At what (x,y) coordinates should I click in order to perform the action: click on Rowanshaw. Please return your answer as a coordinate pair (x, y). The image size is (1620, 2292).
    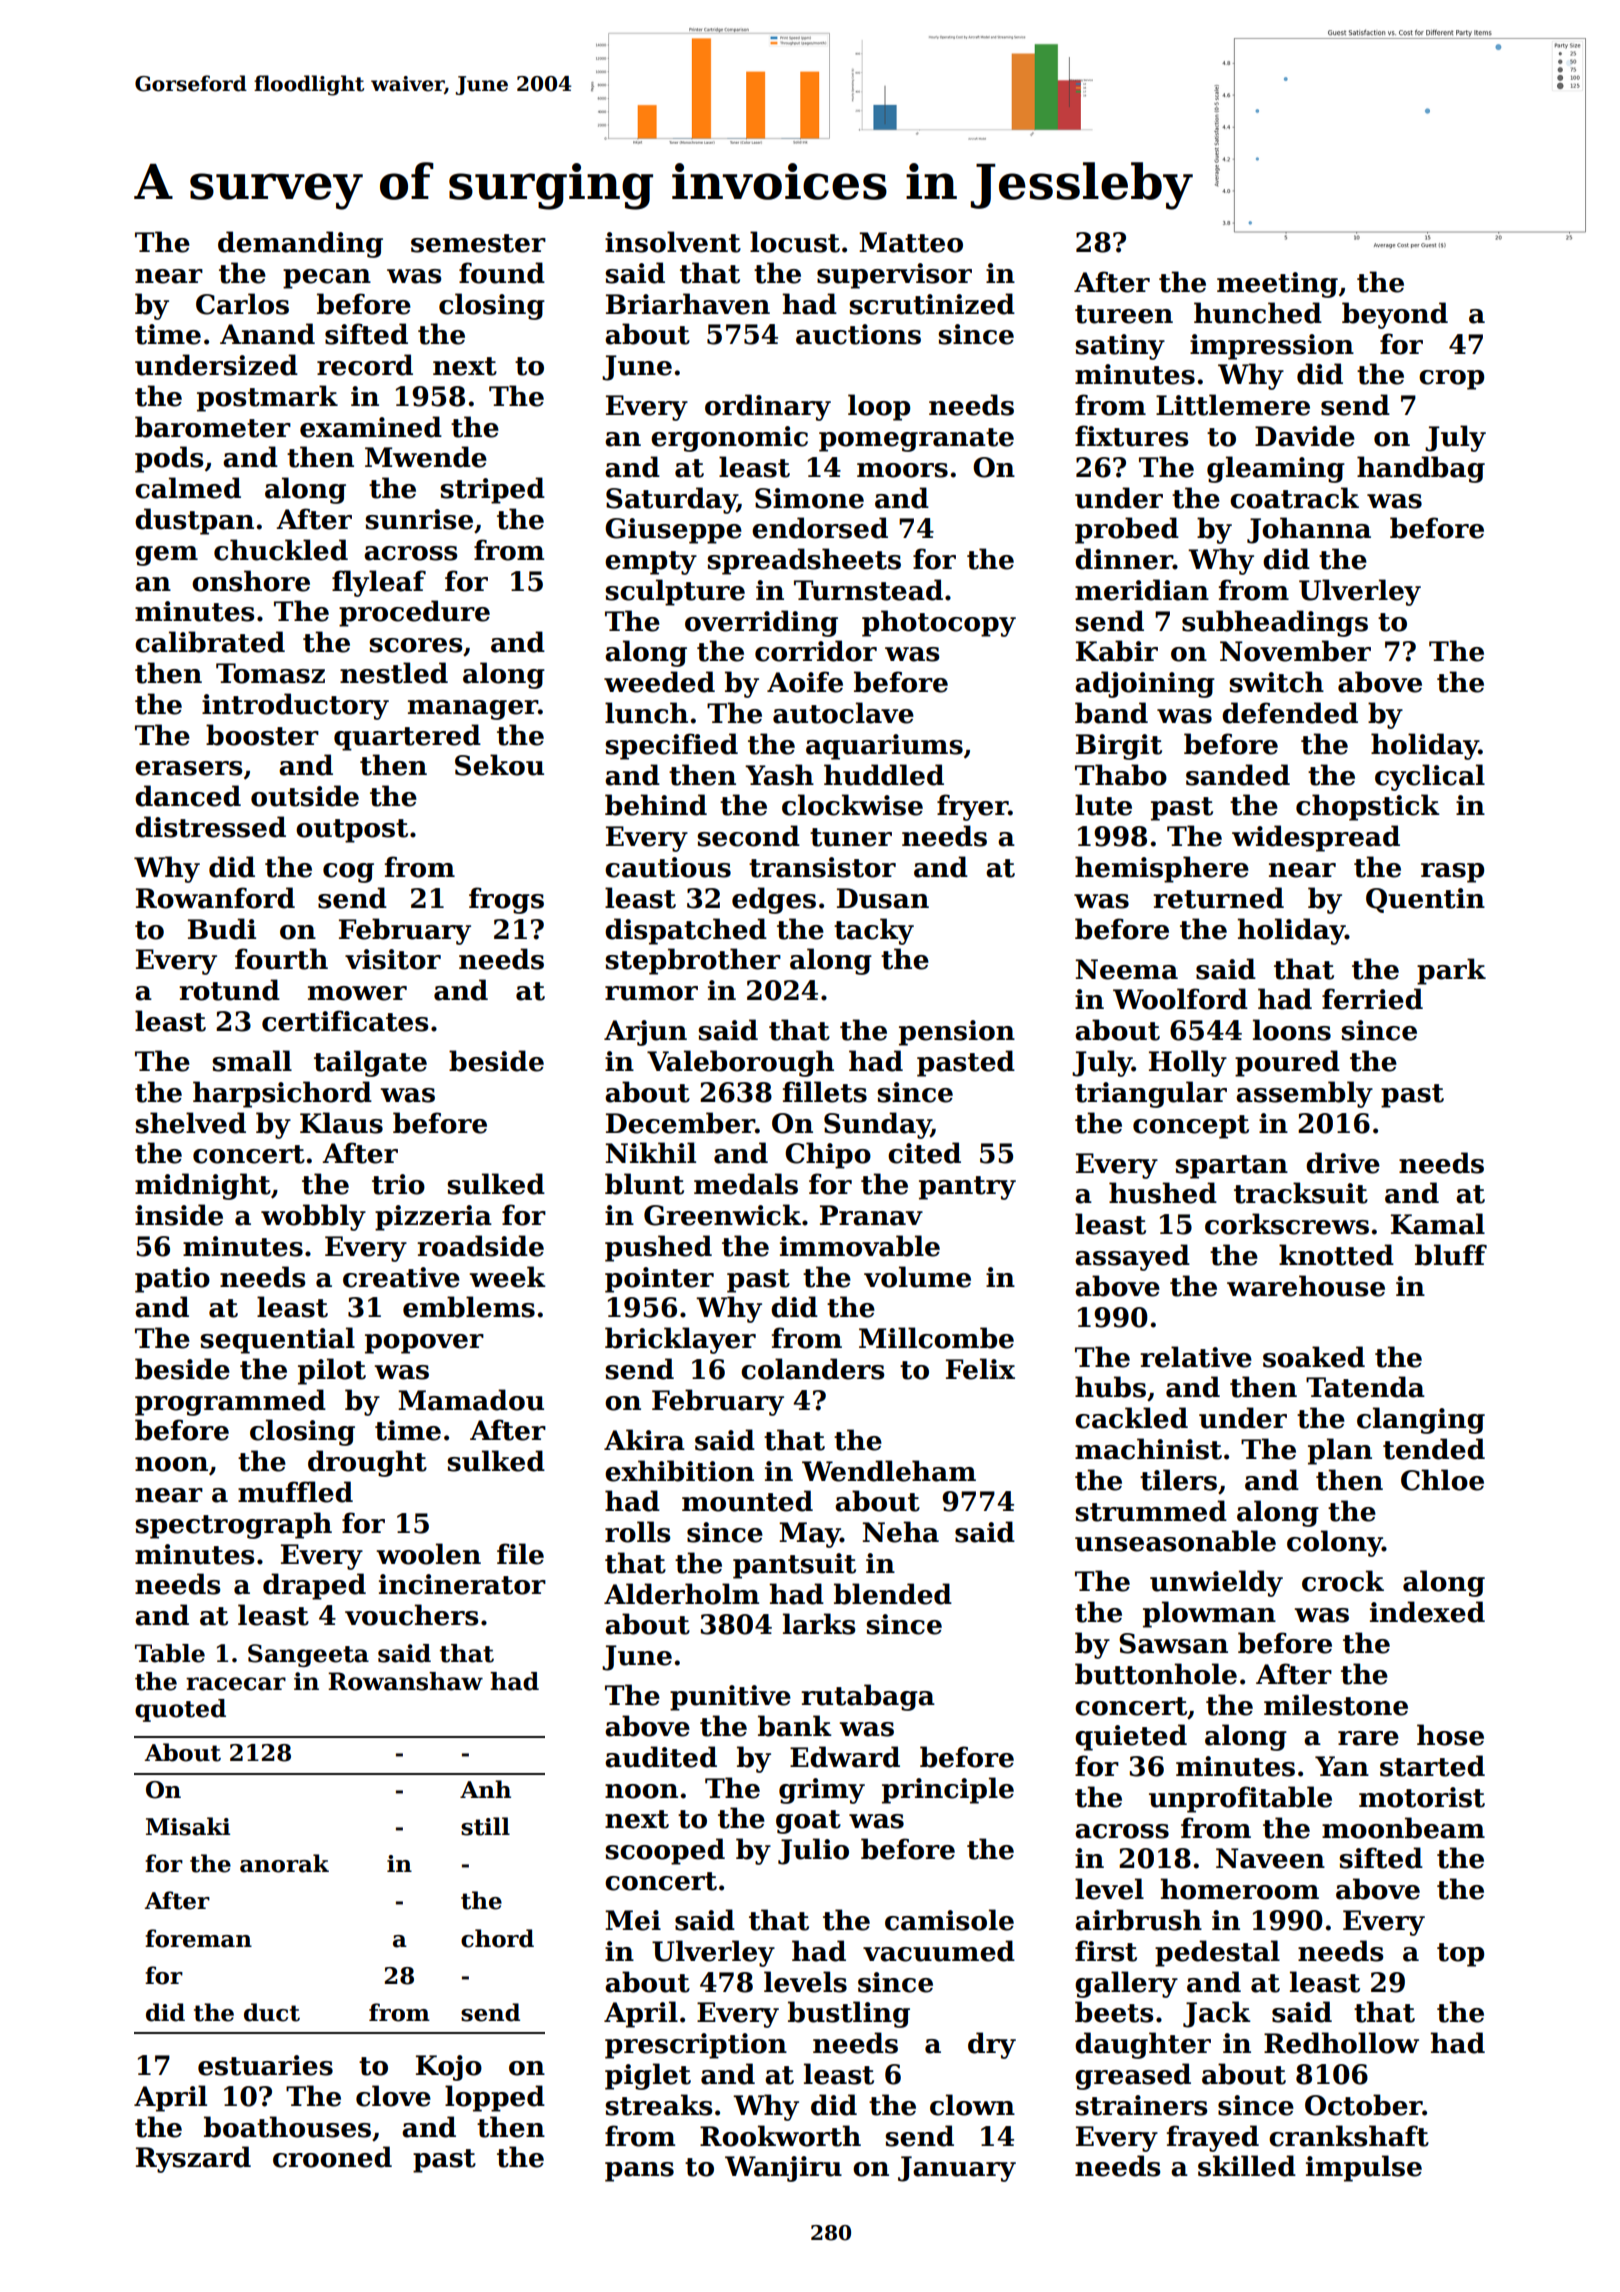
    Looking at the image, I should click on (405, 1681).
